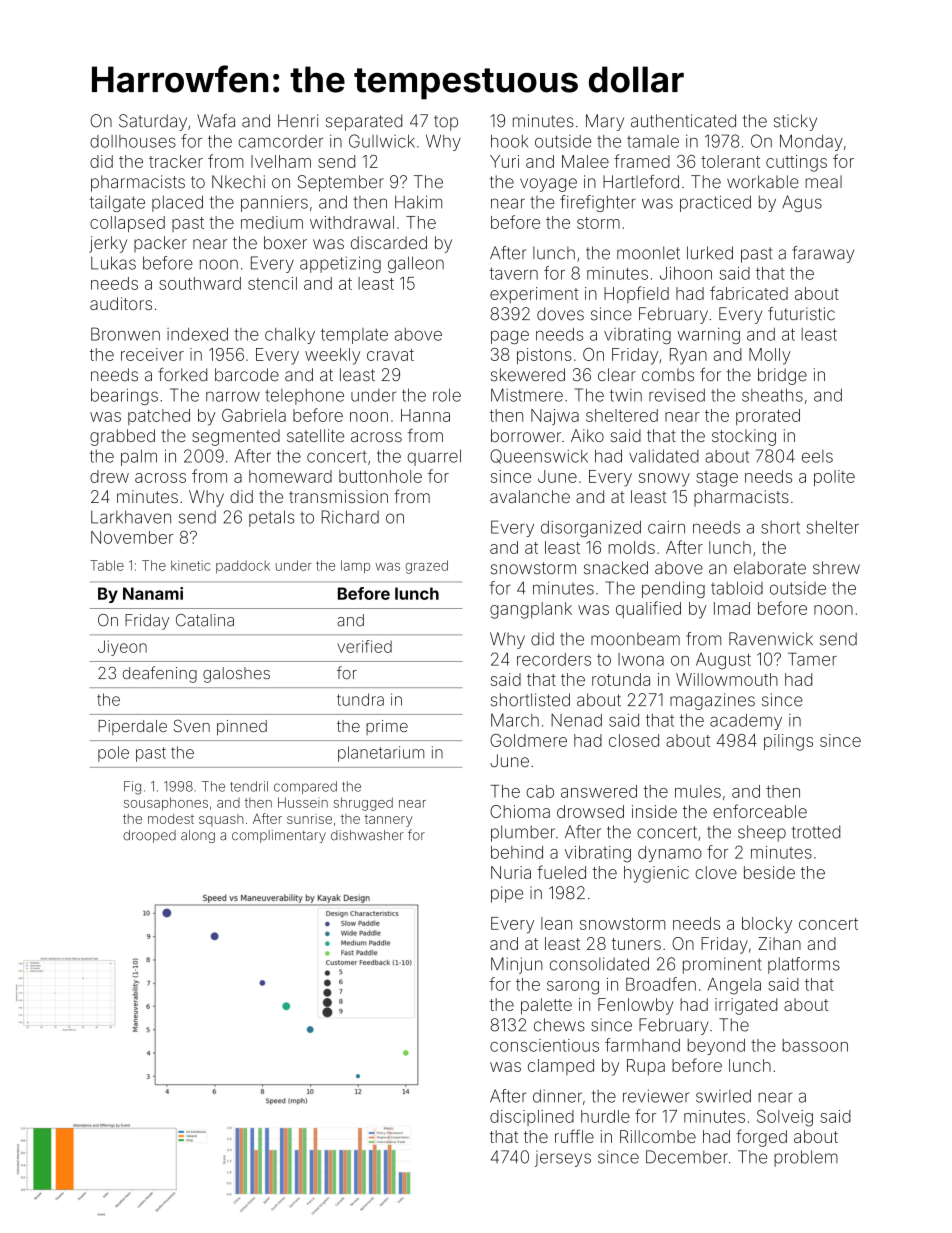  What do you see at coordinates (727, 679) in the page?
I see `Willowmouth` at bounding box center [727, 679].
